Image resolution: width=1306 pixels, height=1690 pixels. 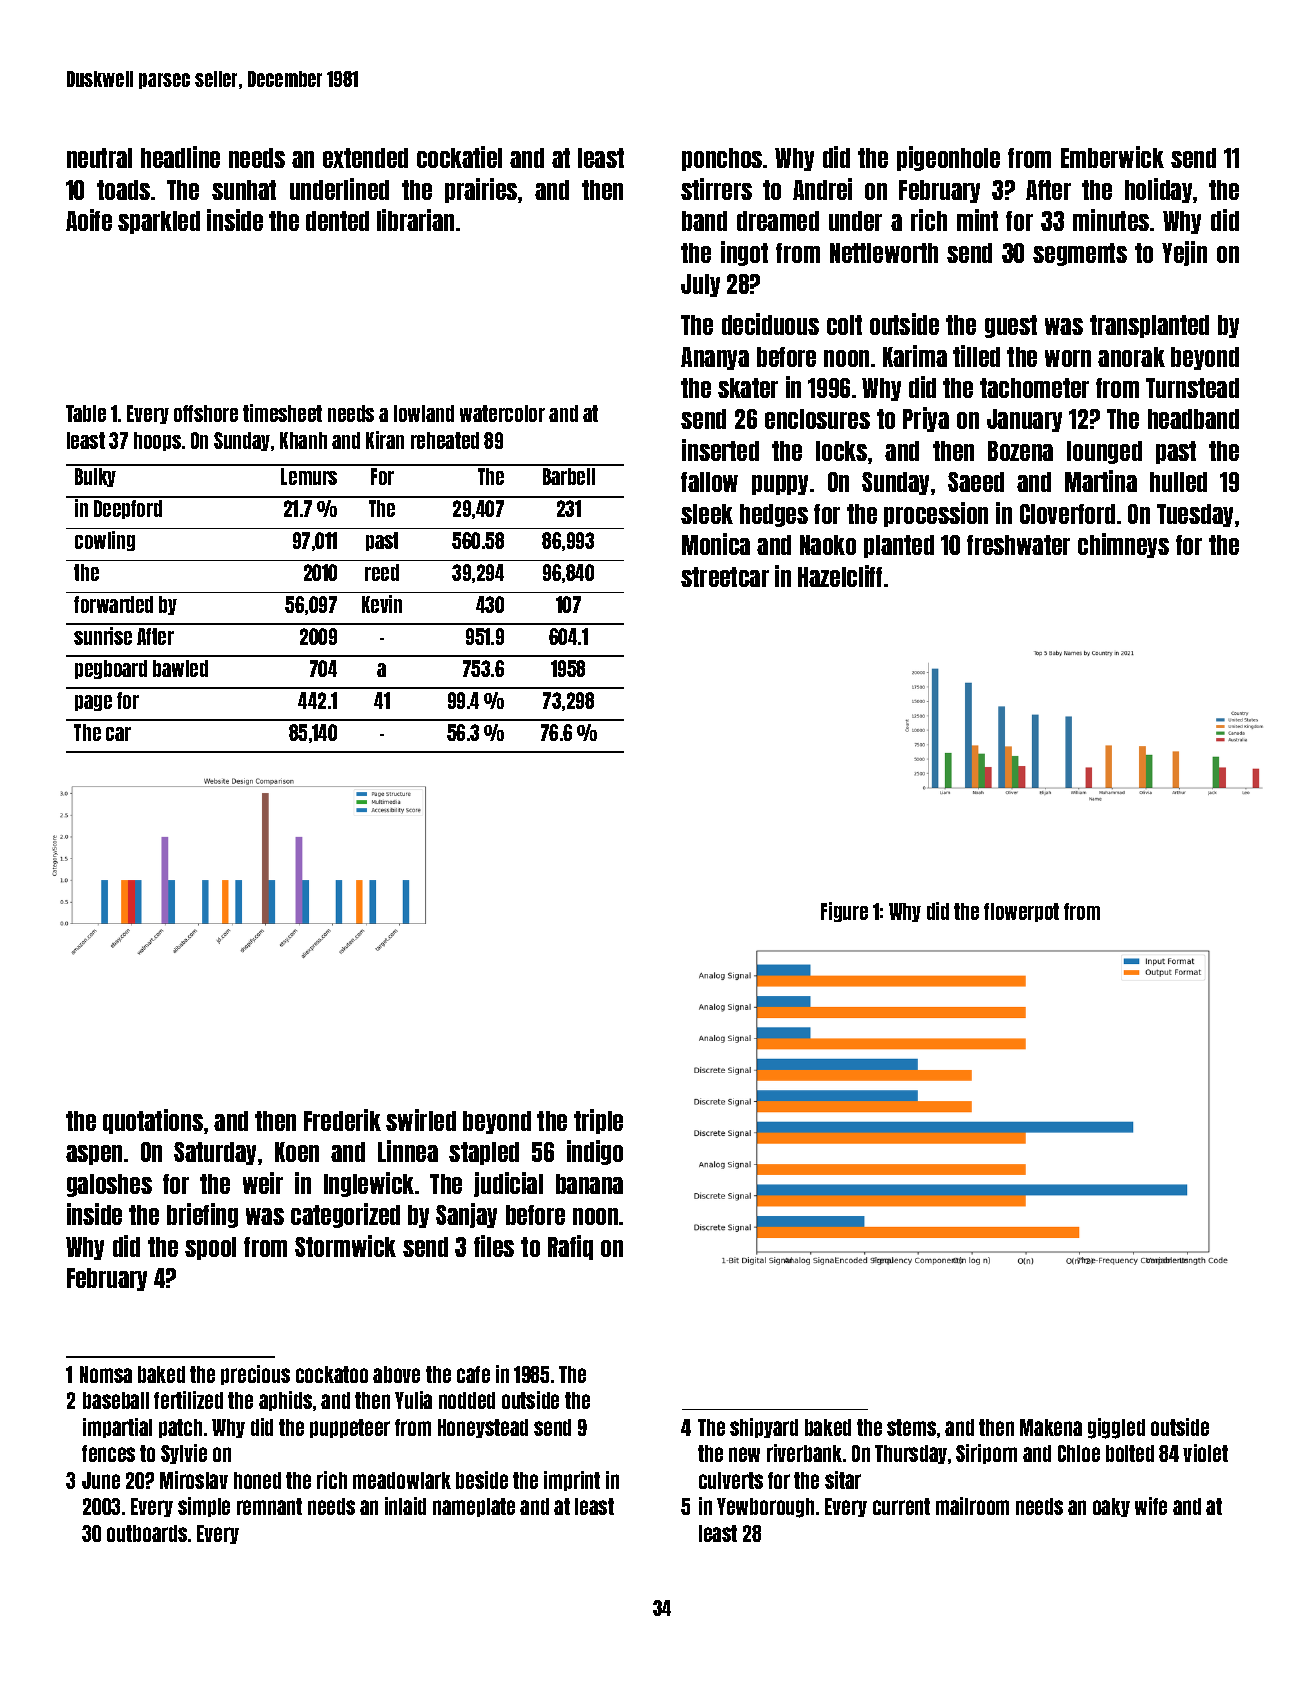 What do you see at coordinates (598, 1121) in the screenshot?
I see `triple` at bounding box center [598, 1121].
